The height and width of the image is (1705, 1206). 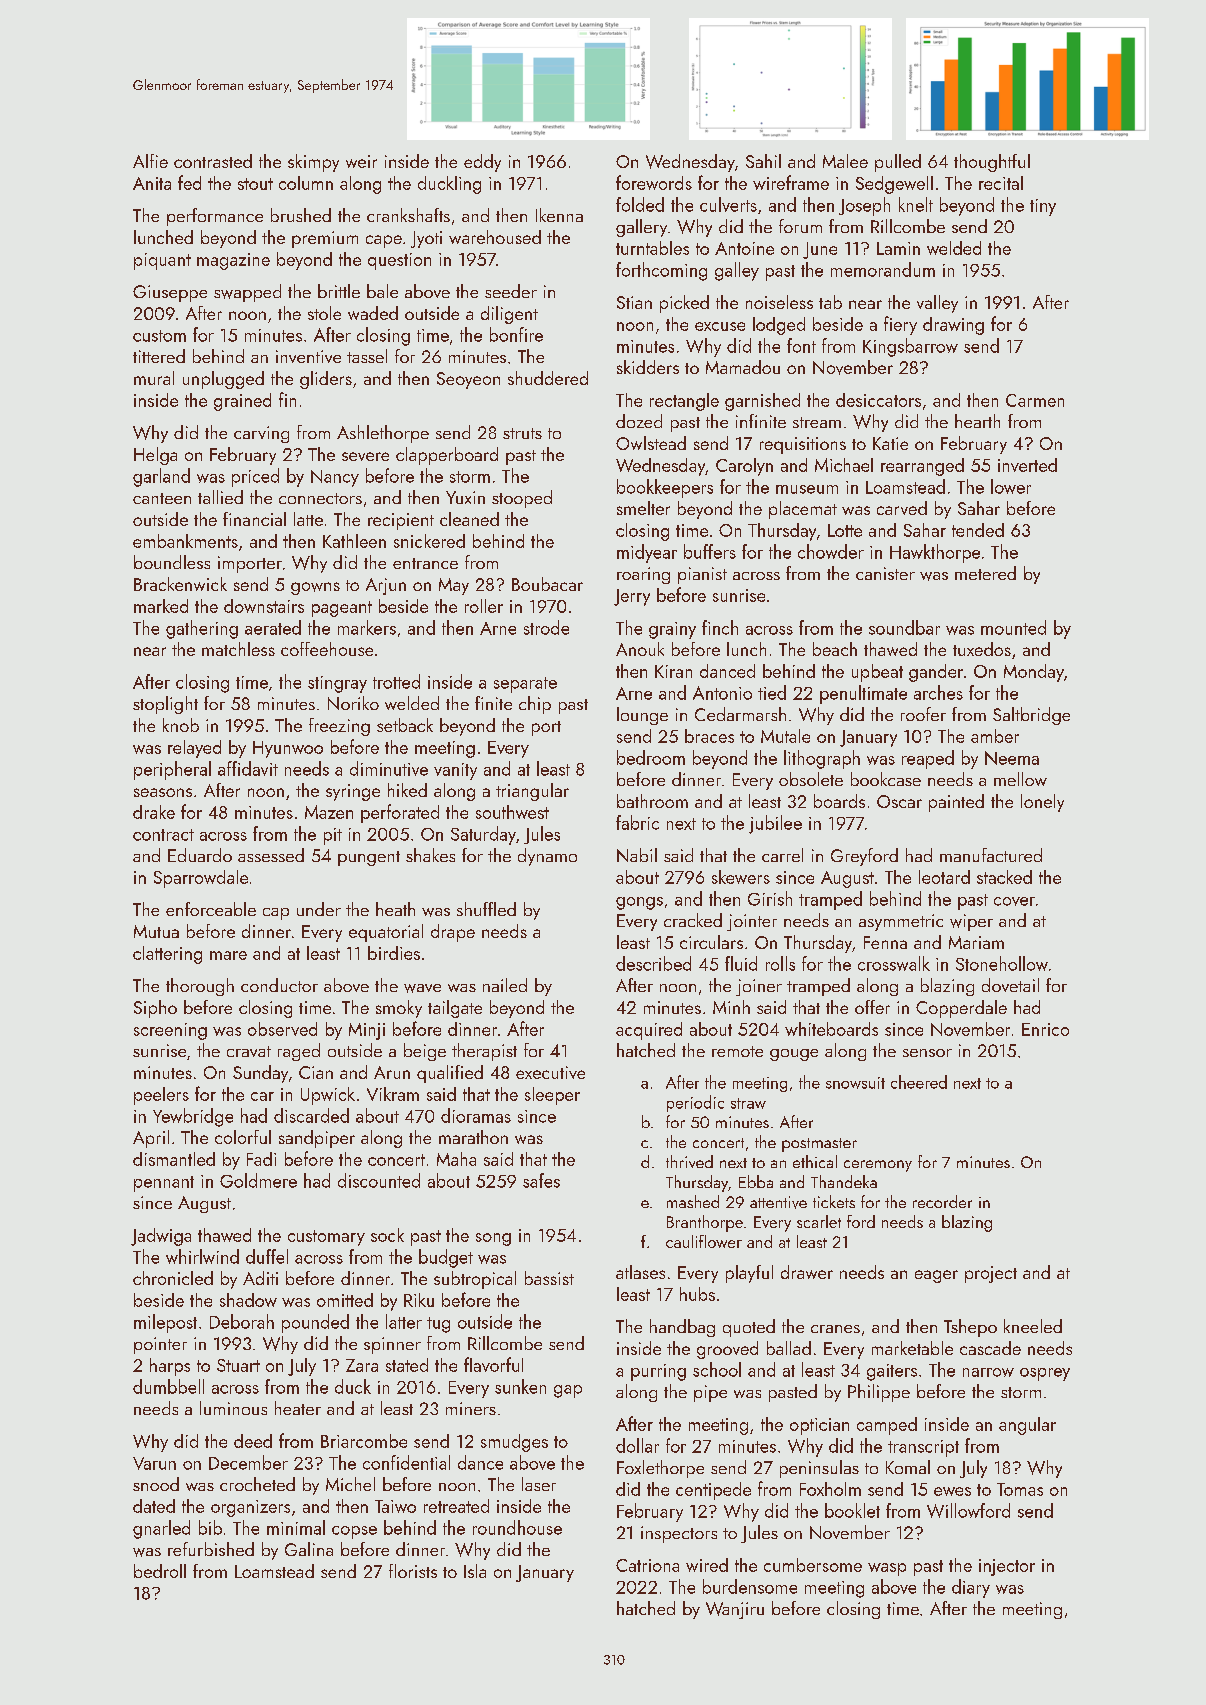 I want to click on marked, so click(x=161, y=606).
